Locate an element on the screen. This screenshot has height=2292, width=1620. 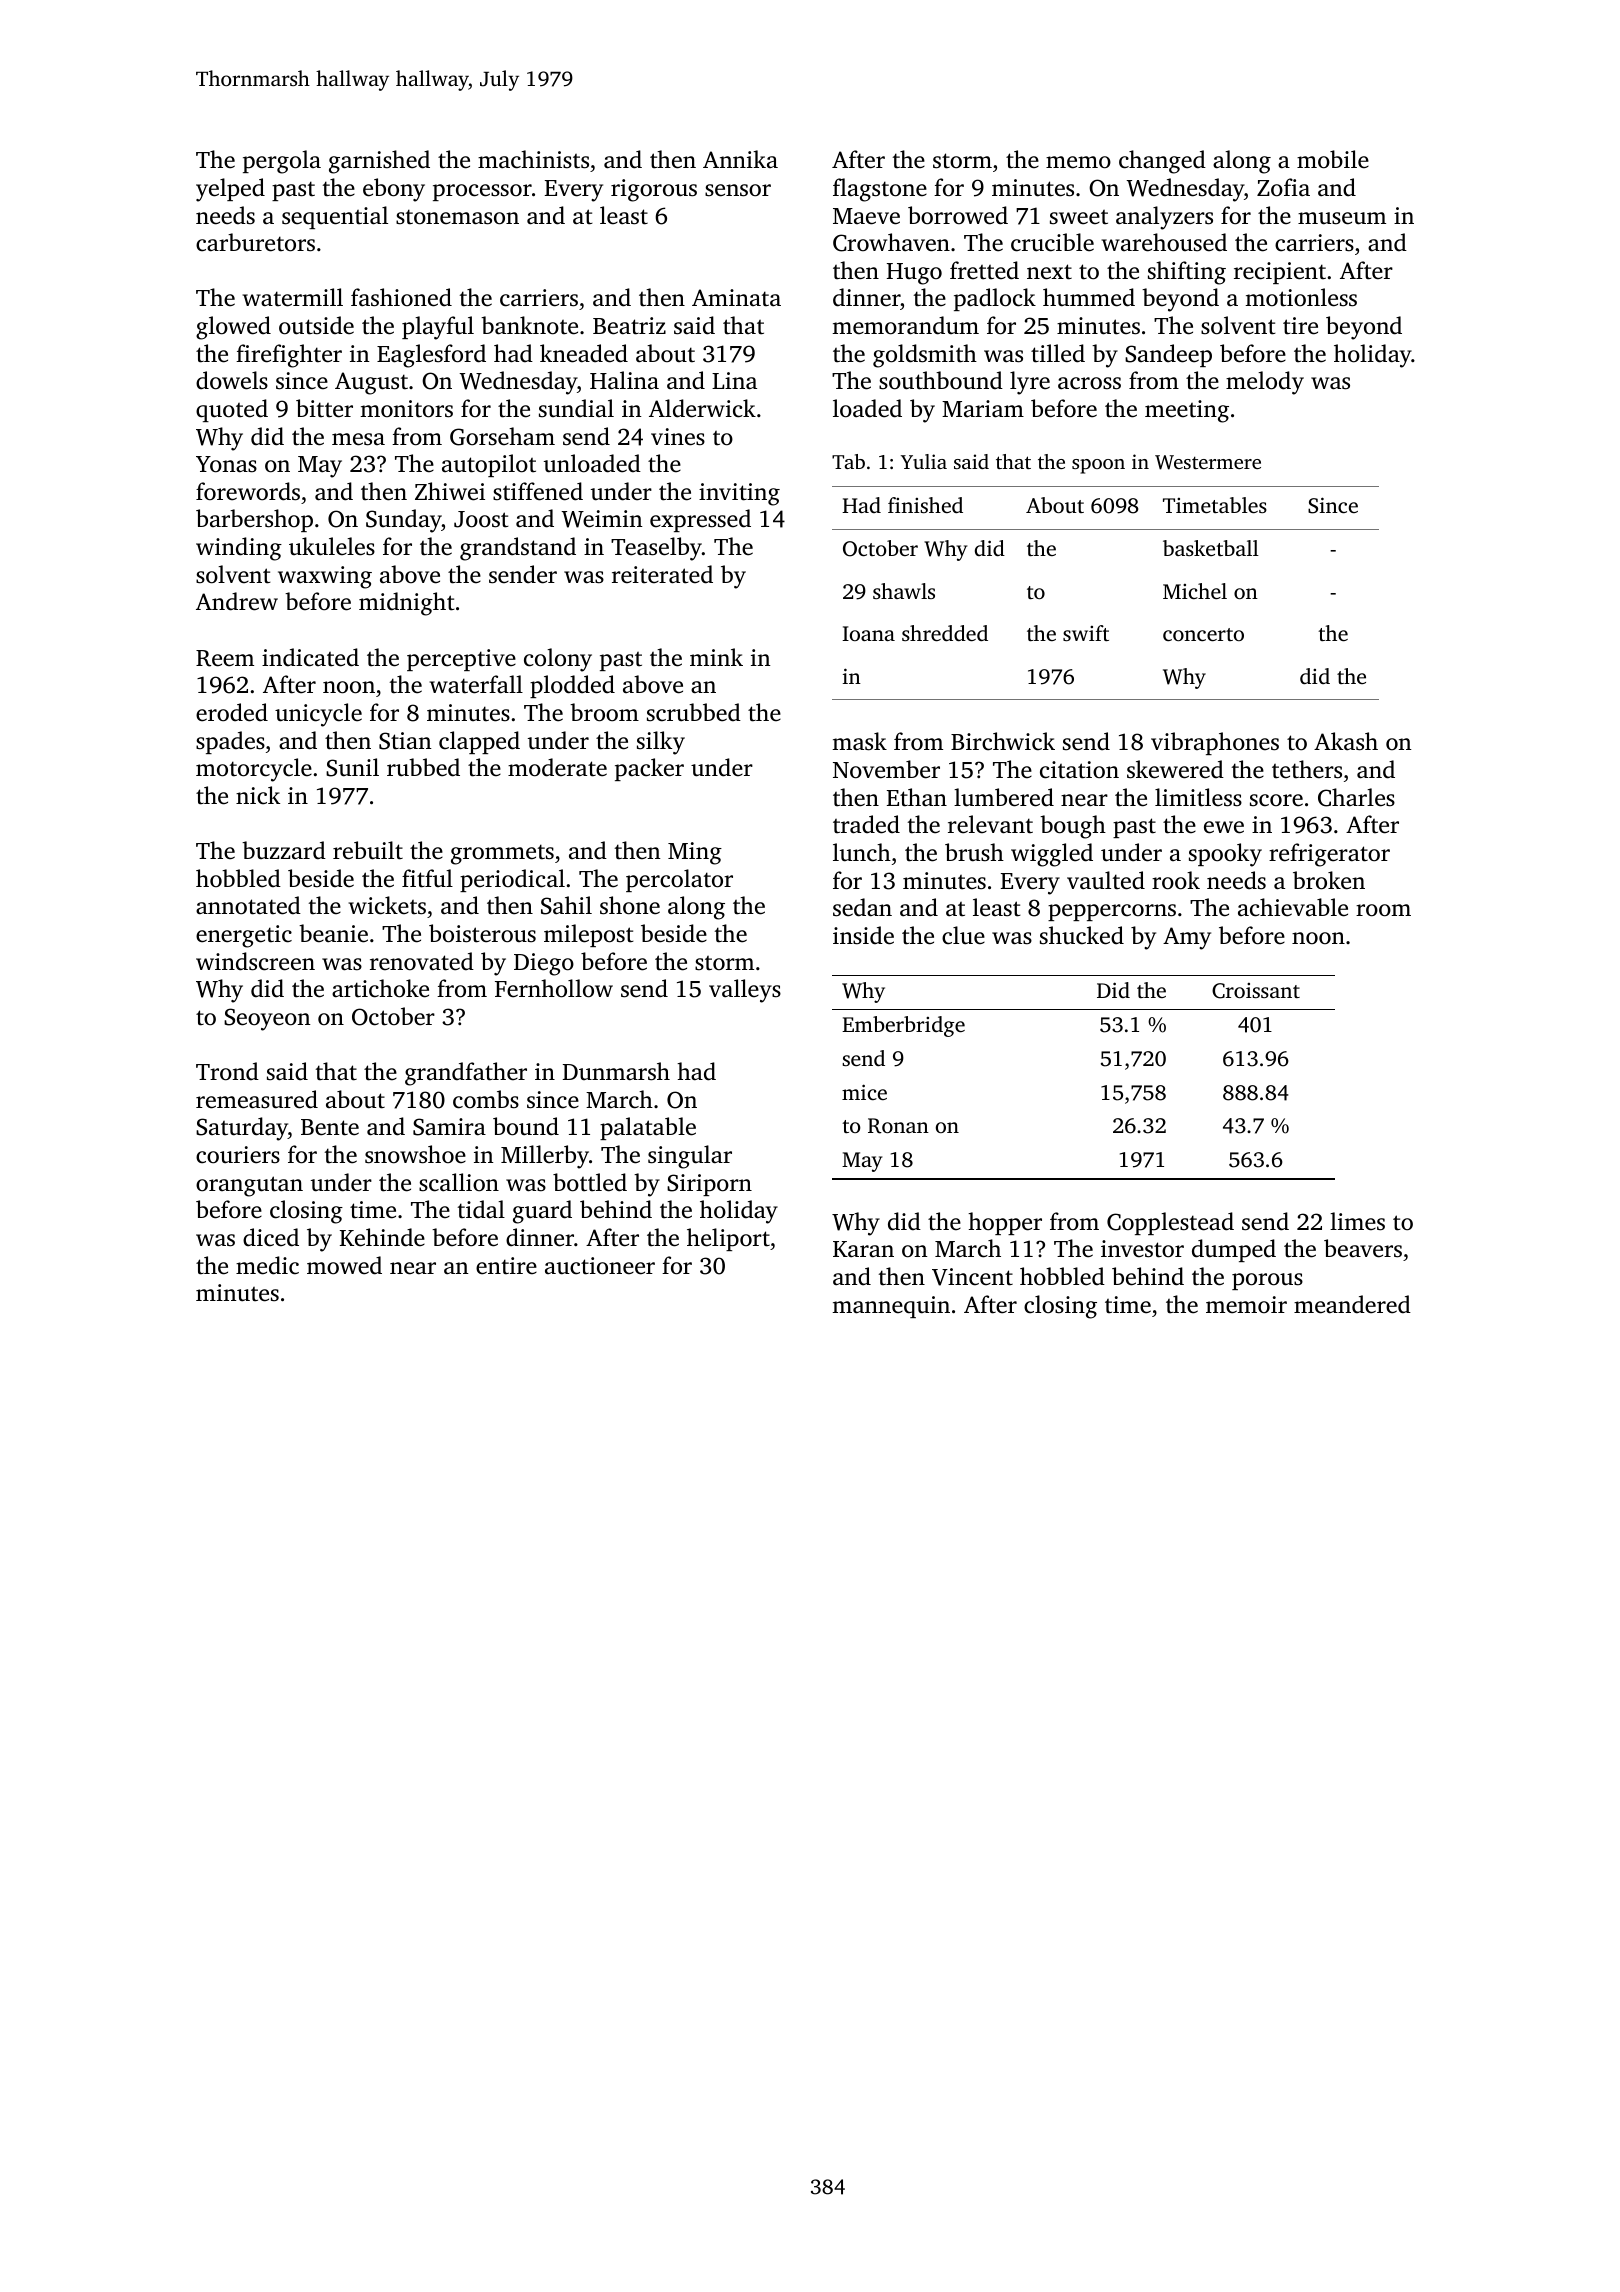
Akash is located at coordinates (1346, 741).
